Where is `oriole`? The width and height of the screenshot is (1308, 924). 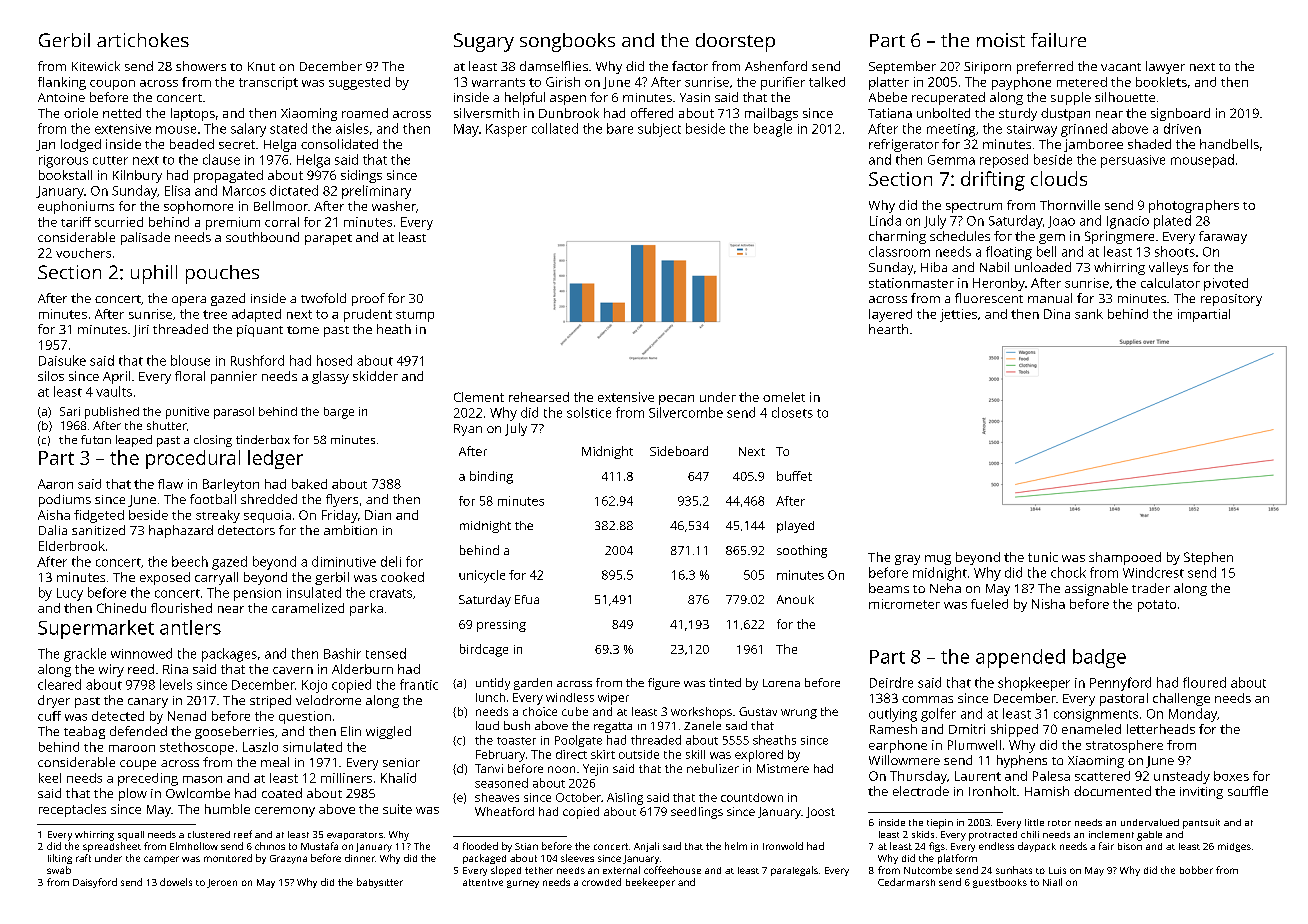 oriole is located at coordinates (81, 113).
